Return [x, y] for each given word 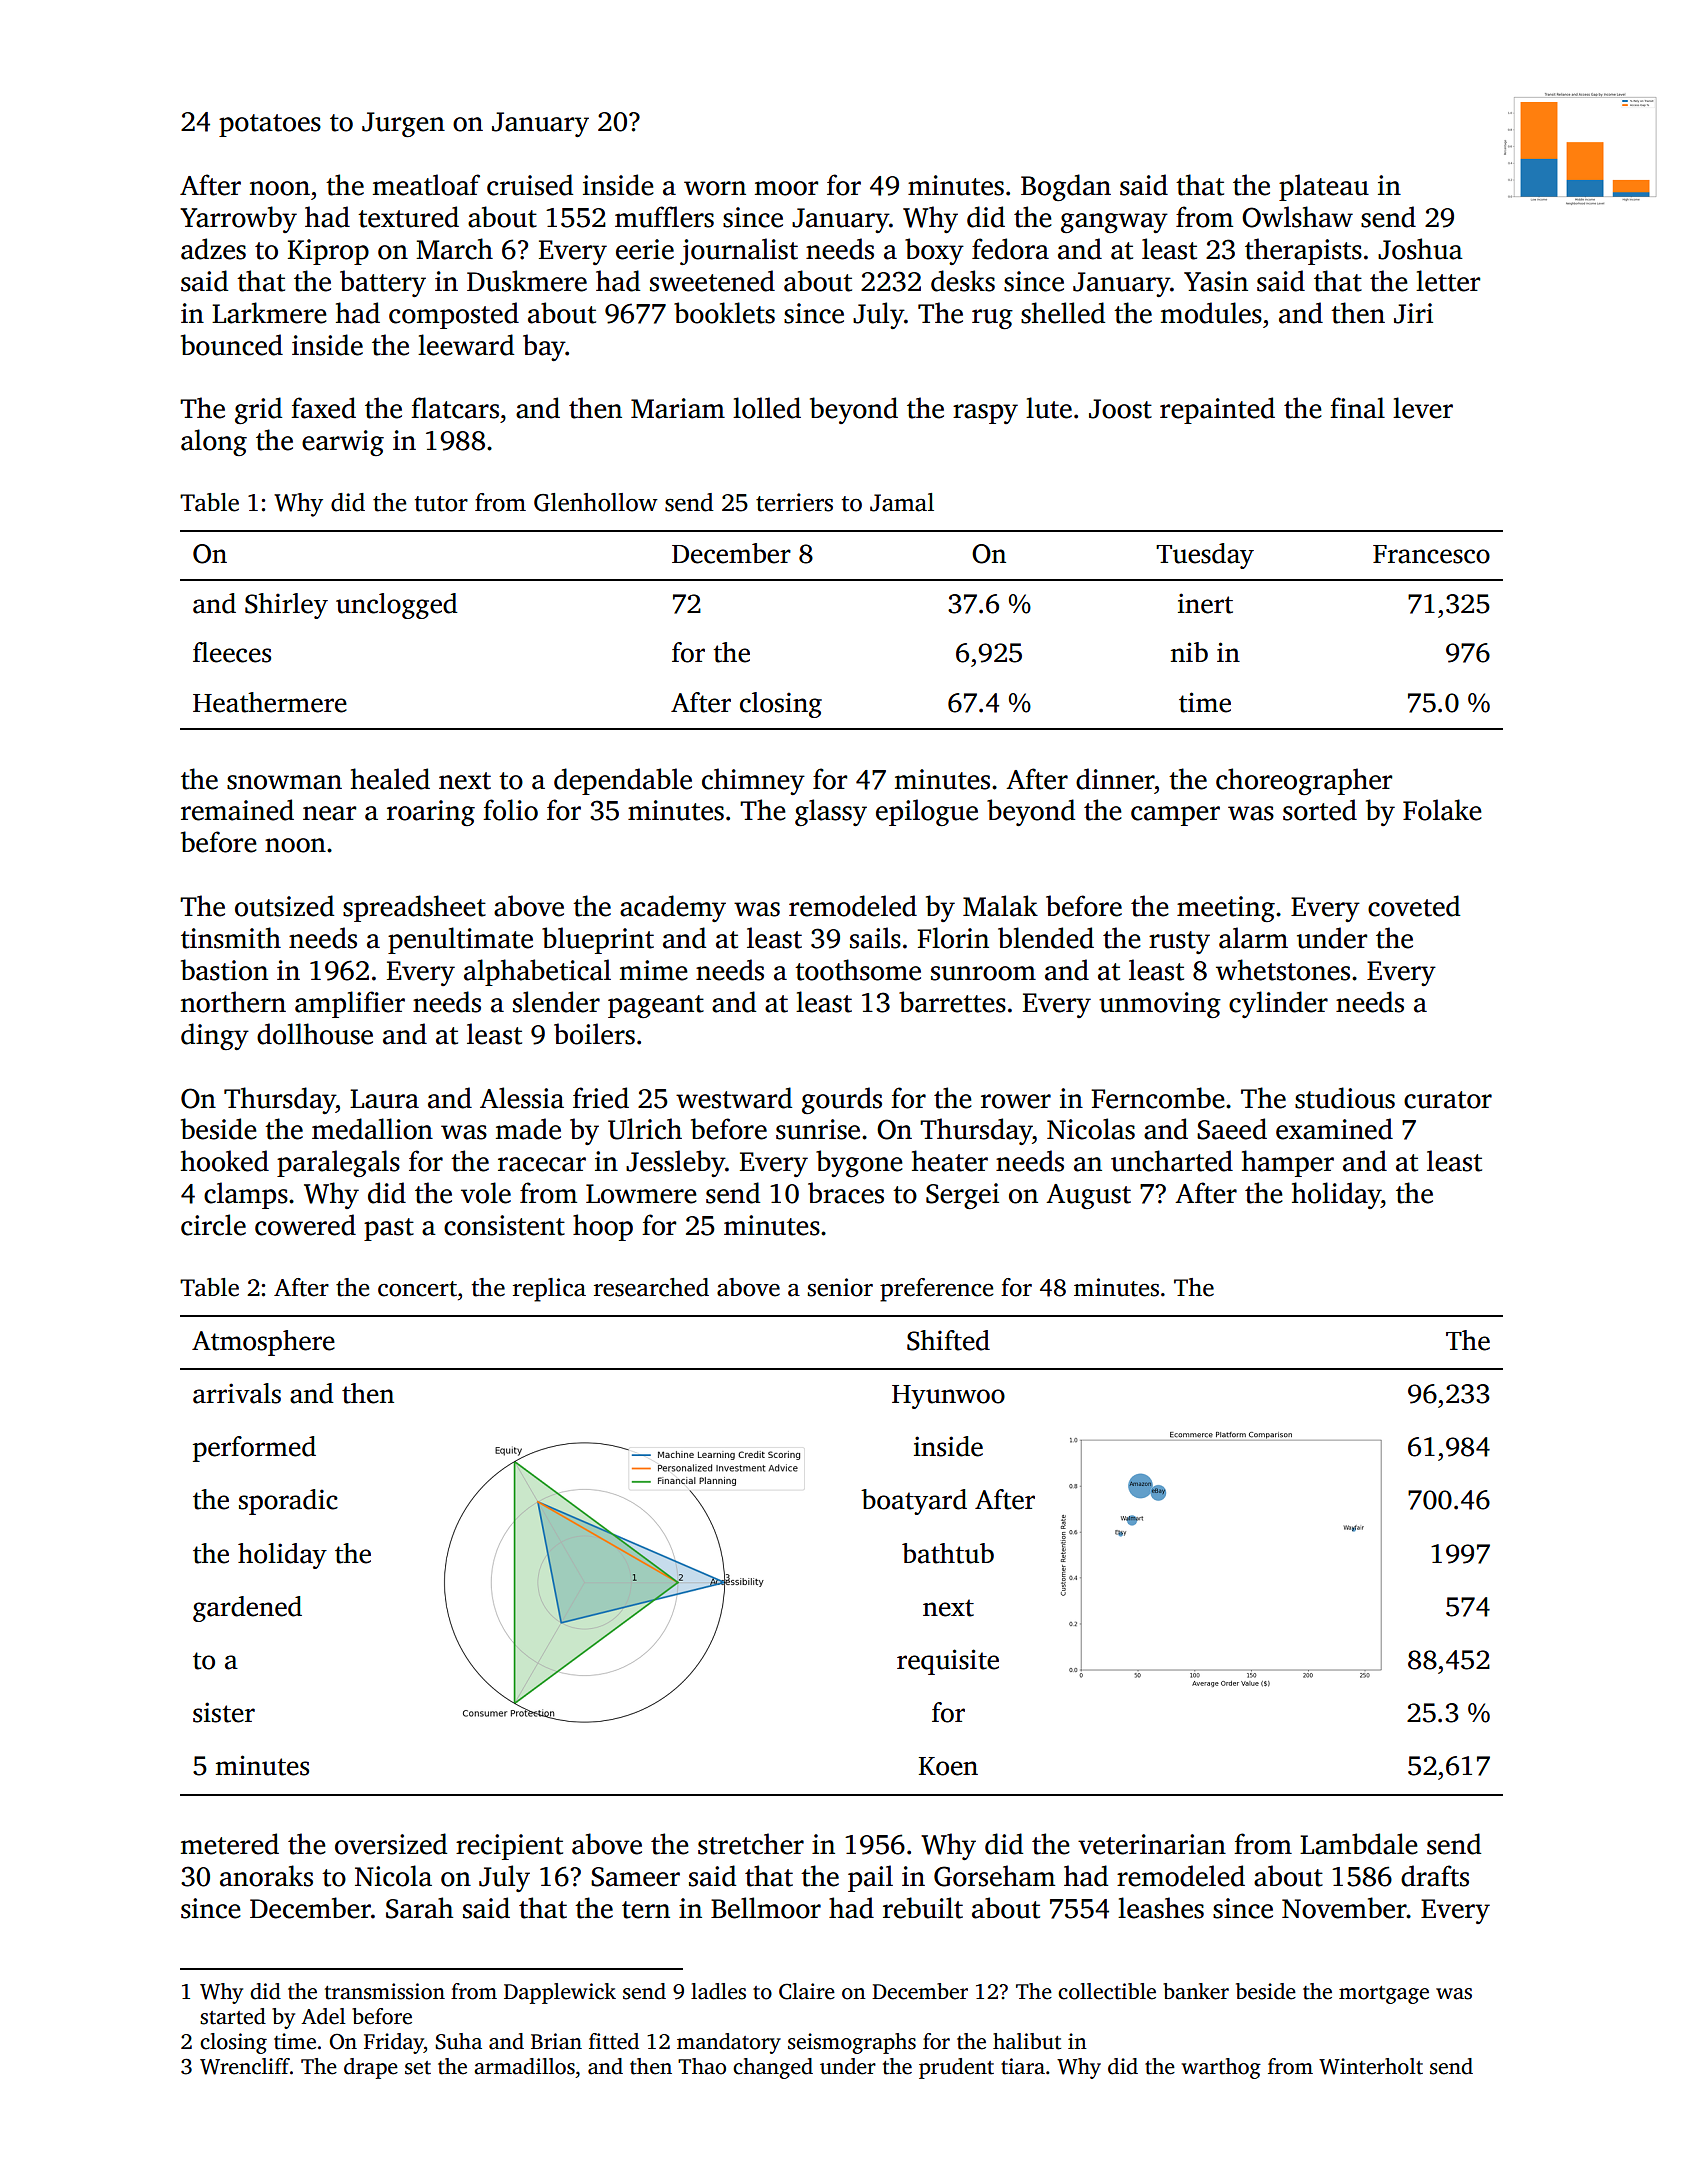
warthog [1221, 2068]
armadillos [524, 2066]
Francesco [1431, 554]
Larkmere [269, 313]
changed [773, 2068]
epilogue [927, 812]
